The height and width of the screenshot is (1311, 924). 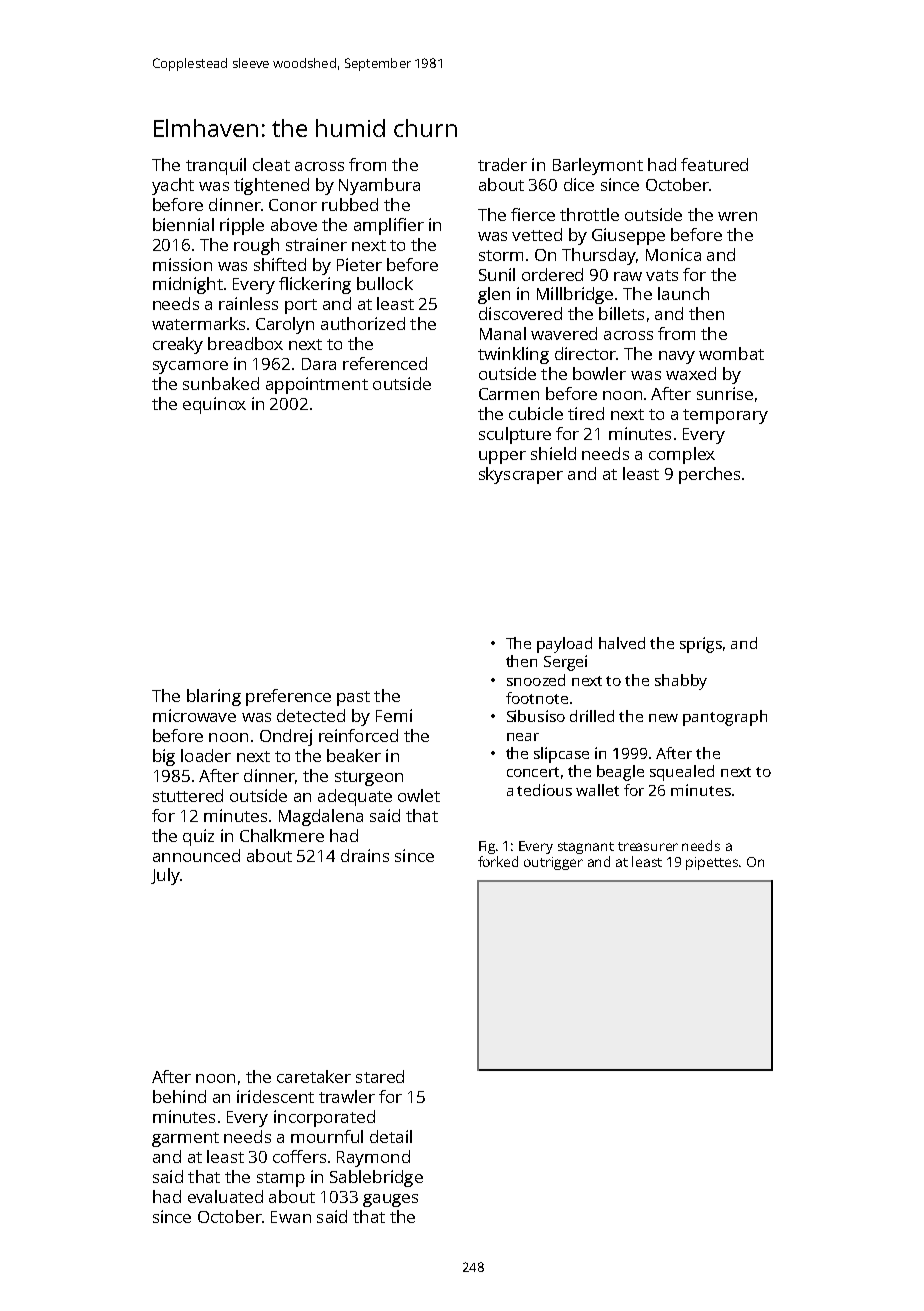 I want to click on caretaker, so click(x=314, y=1076).
